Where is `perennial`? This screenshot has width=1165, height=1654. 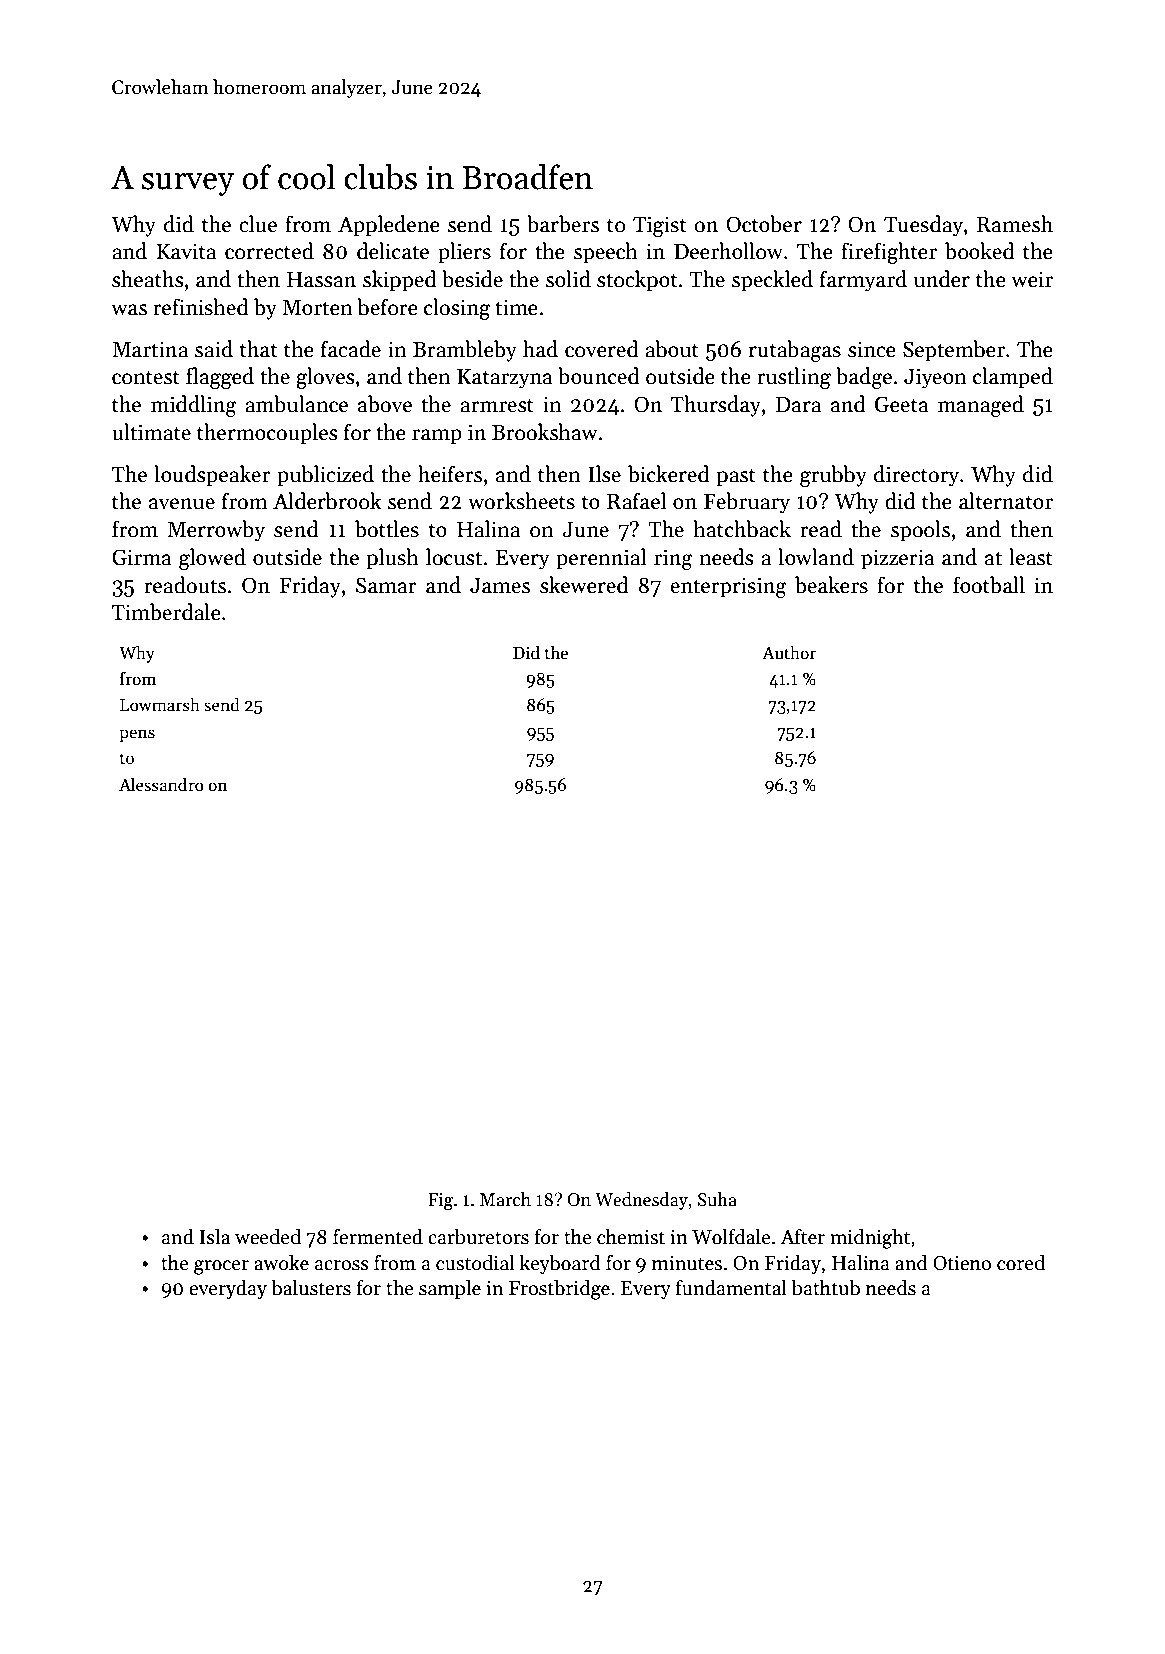
perennial is located at coordinates (601, 559).
